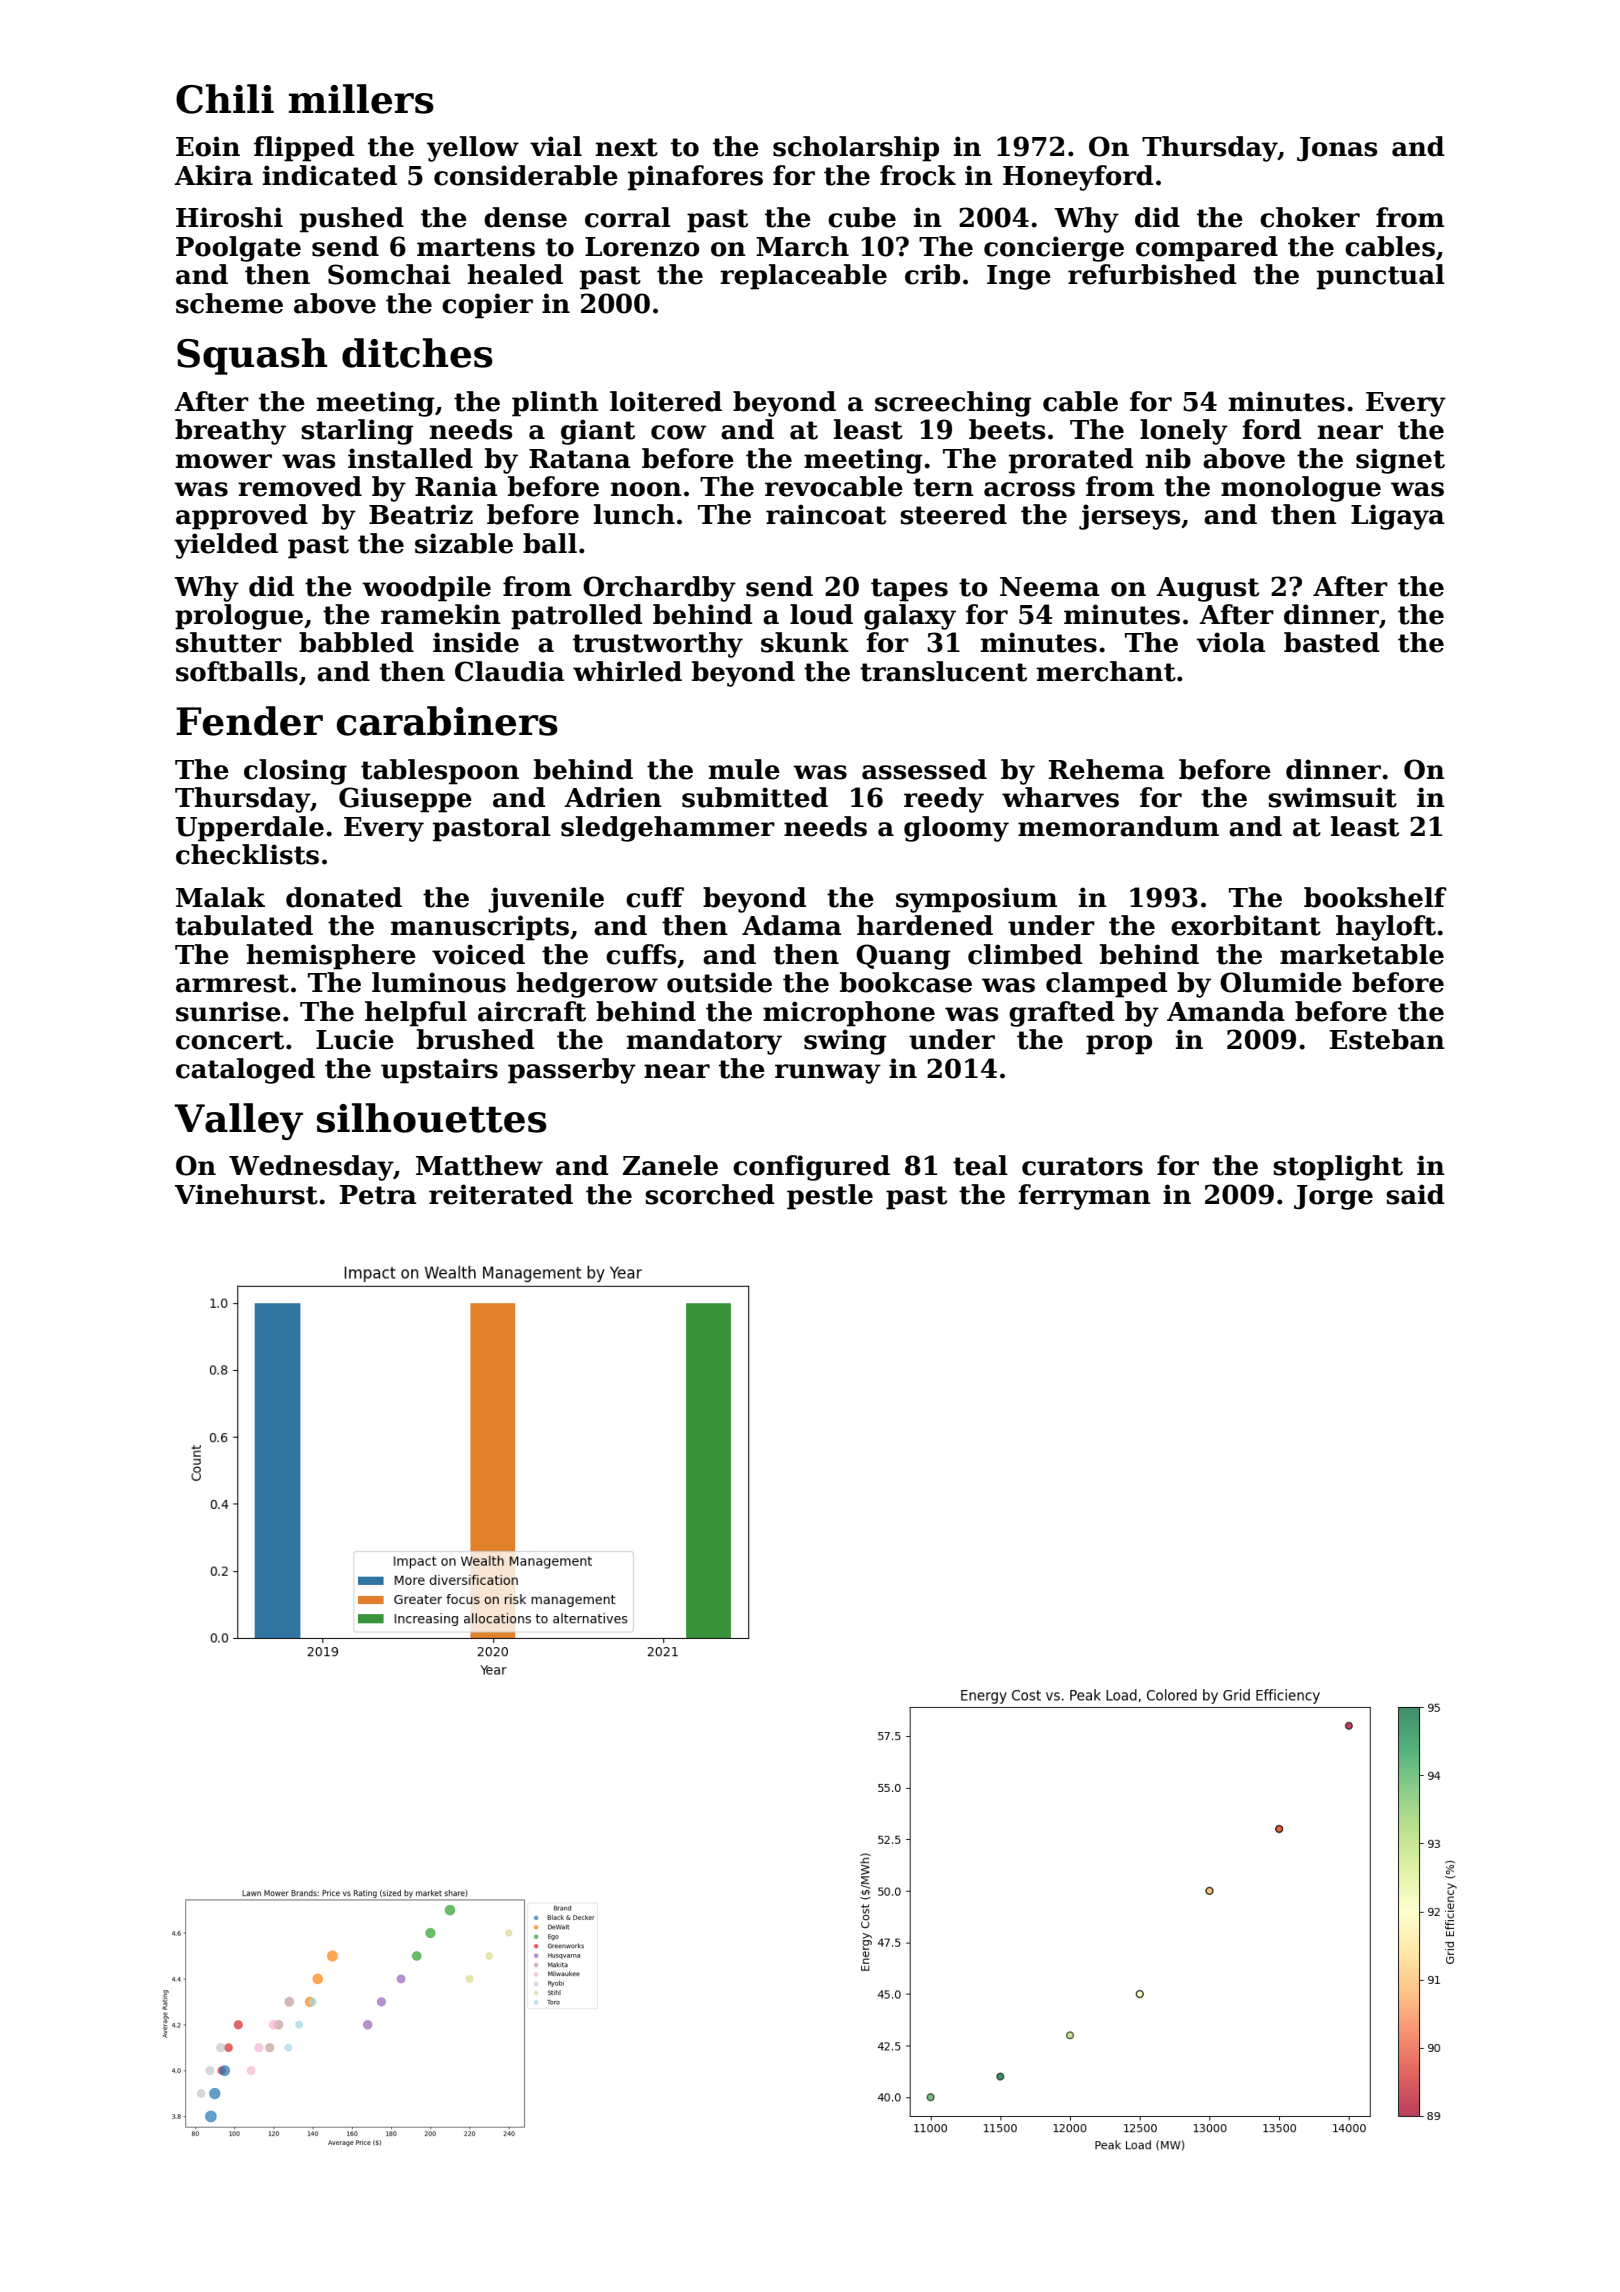  I want to click on Fender, so click(249, 721).
